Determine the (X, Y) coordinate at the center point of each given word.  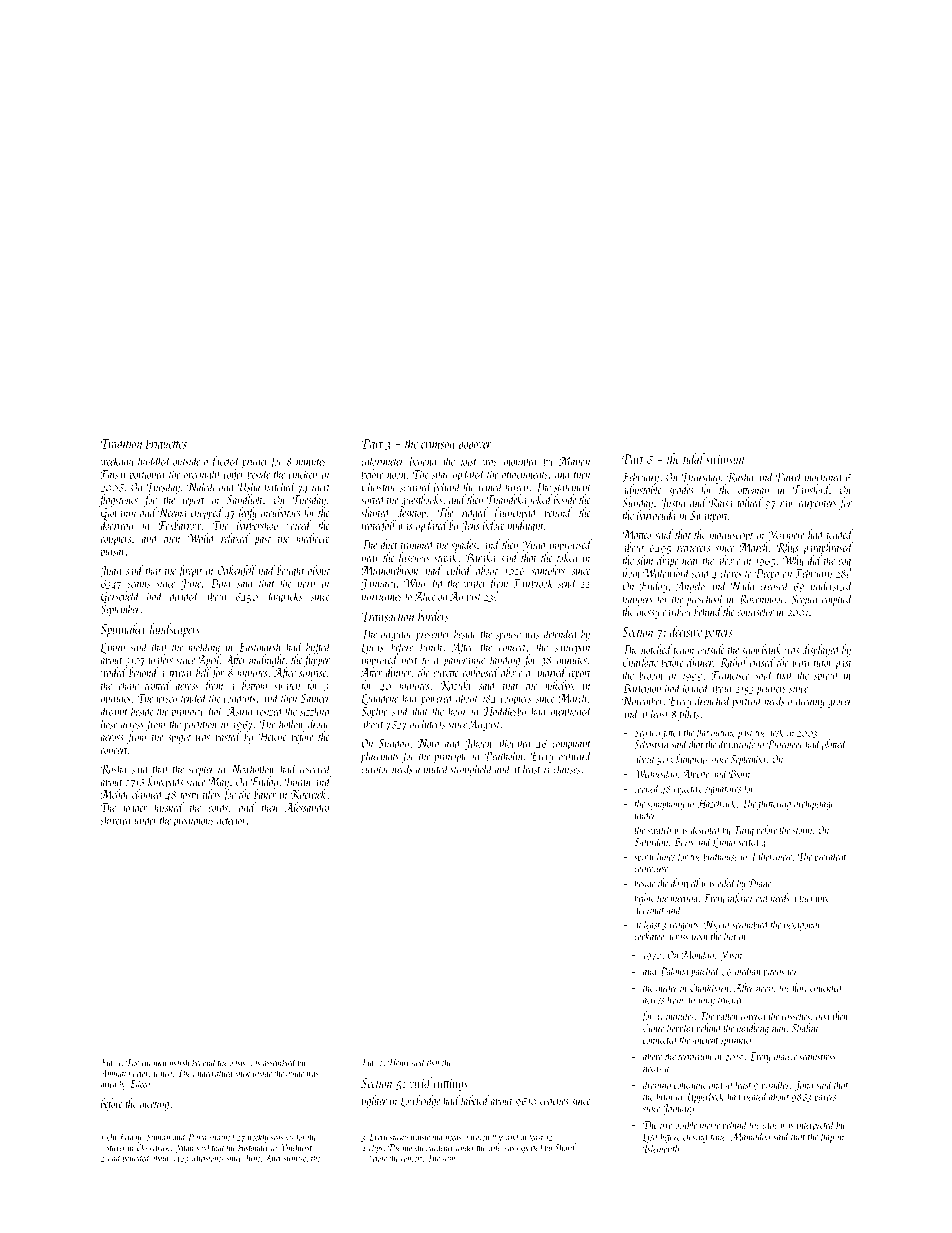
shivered (116, 820)
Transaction (387, 616)
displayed (822, 650)
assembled (279, 1062)
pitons (774, 973)
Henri (398, 1063)
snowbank (761, 649)
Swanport (709, 517)
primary (187, 713)
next (410, 661)
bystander (253, 1148)
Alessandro (307, 807)
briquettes (166, 444)
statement (572, 488)
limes (666, 856)
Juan (110, 571)
